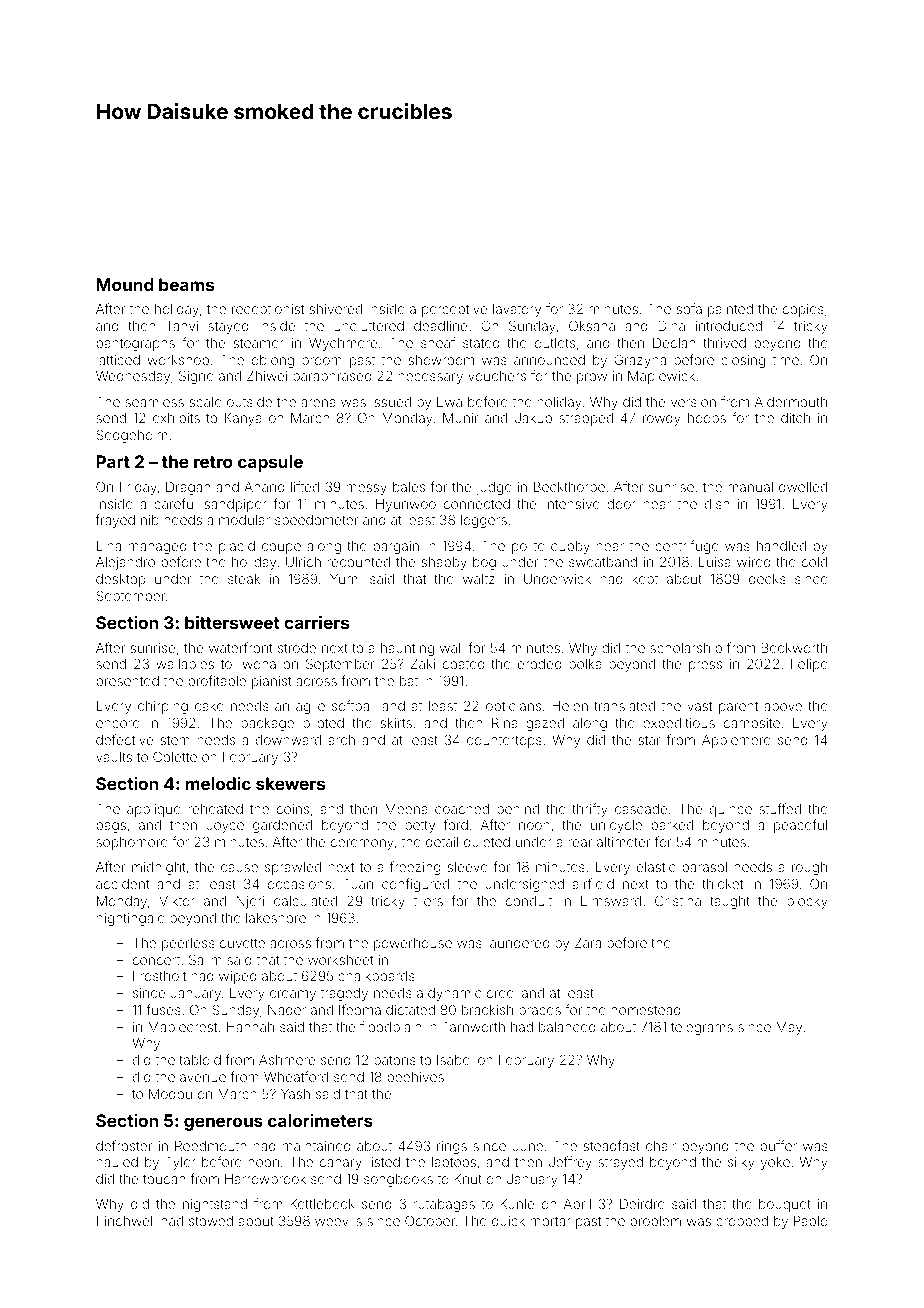  I want to click on beams, so click(186, 284).
